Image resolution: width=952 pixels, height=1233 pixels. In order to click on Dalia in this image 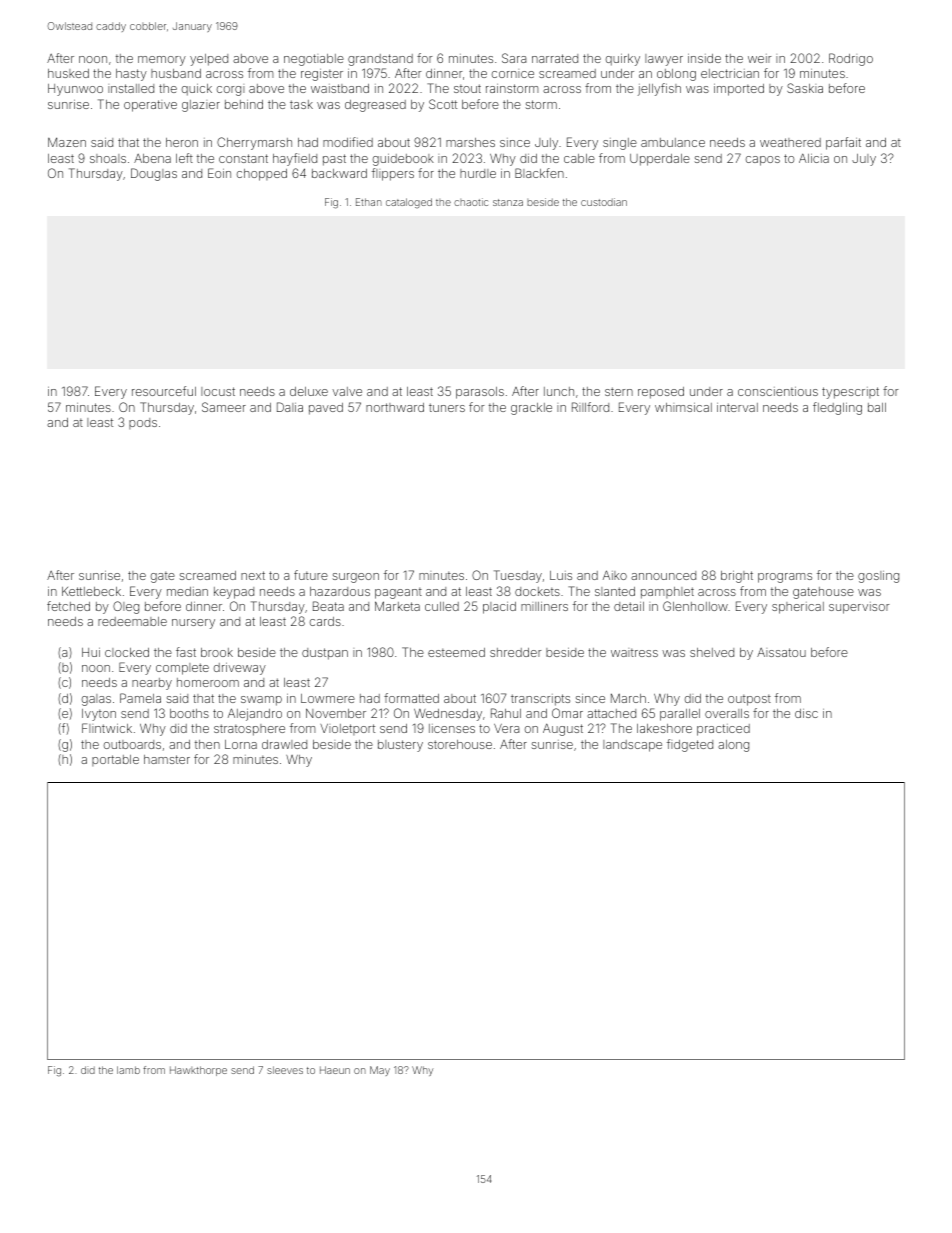, I will do `click(290, 407)`.
